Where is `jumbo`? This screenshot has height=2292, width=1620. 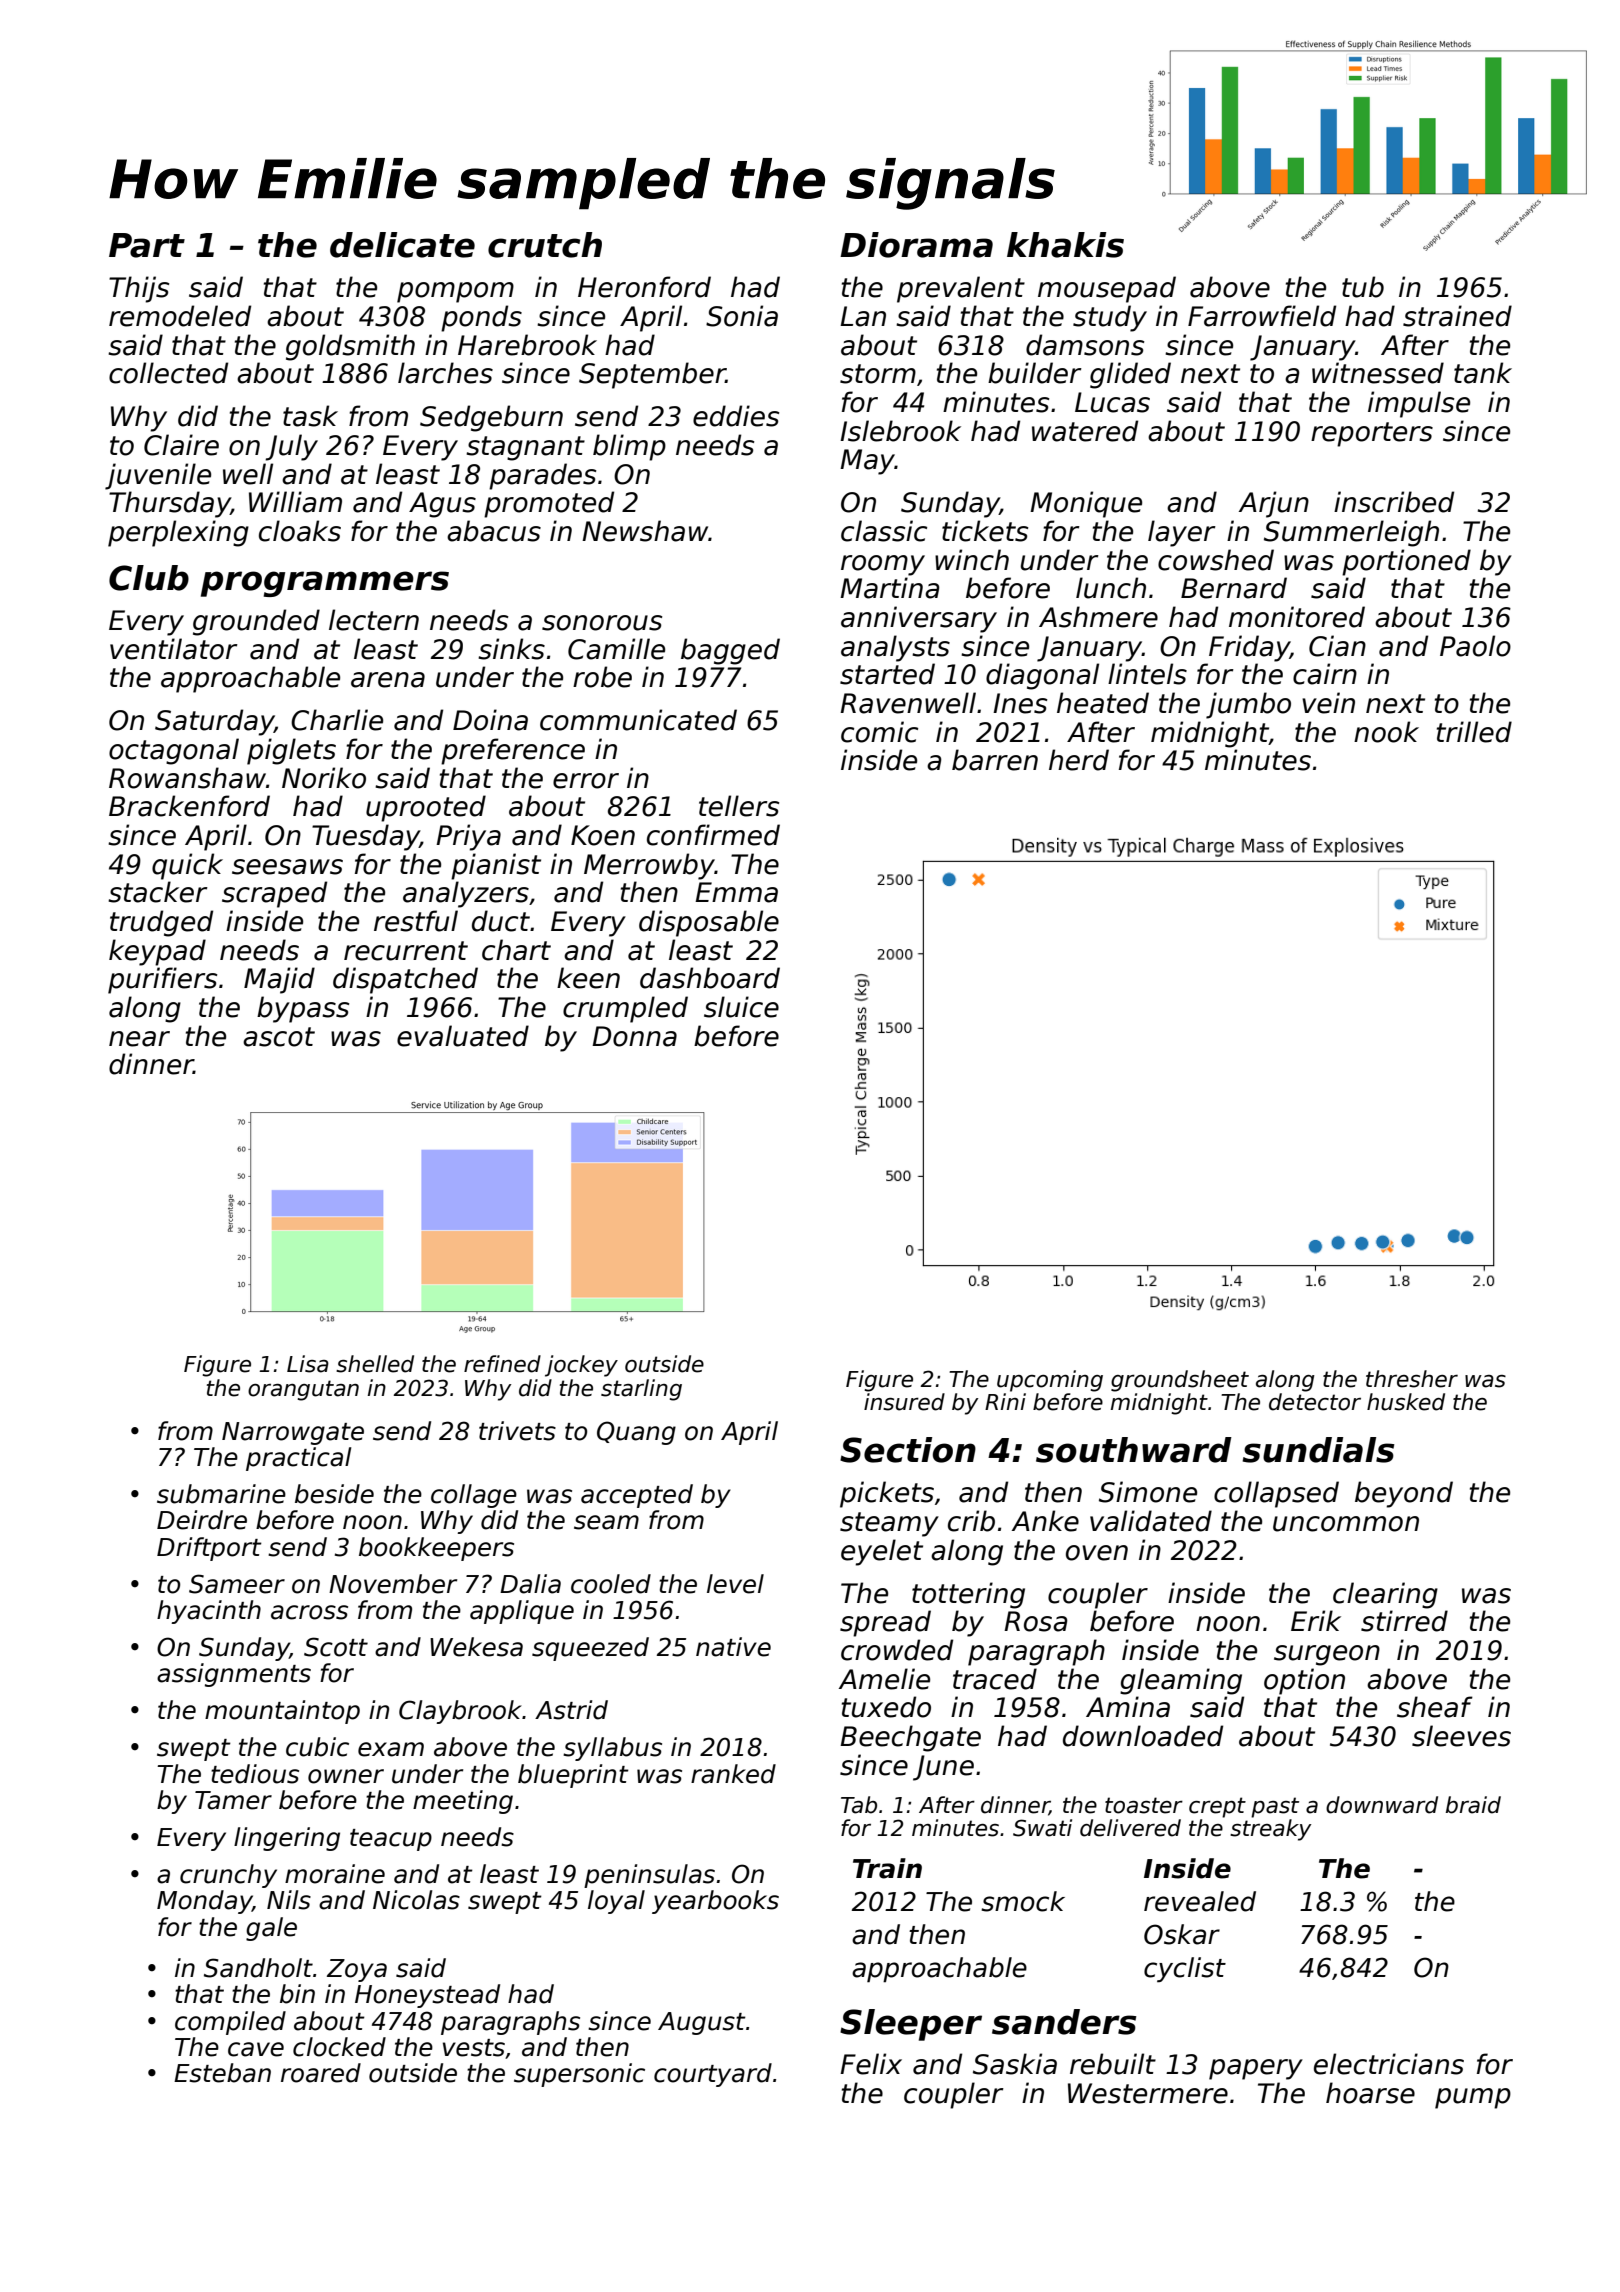
jumbo is located at coordinates (1248, 705).
